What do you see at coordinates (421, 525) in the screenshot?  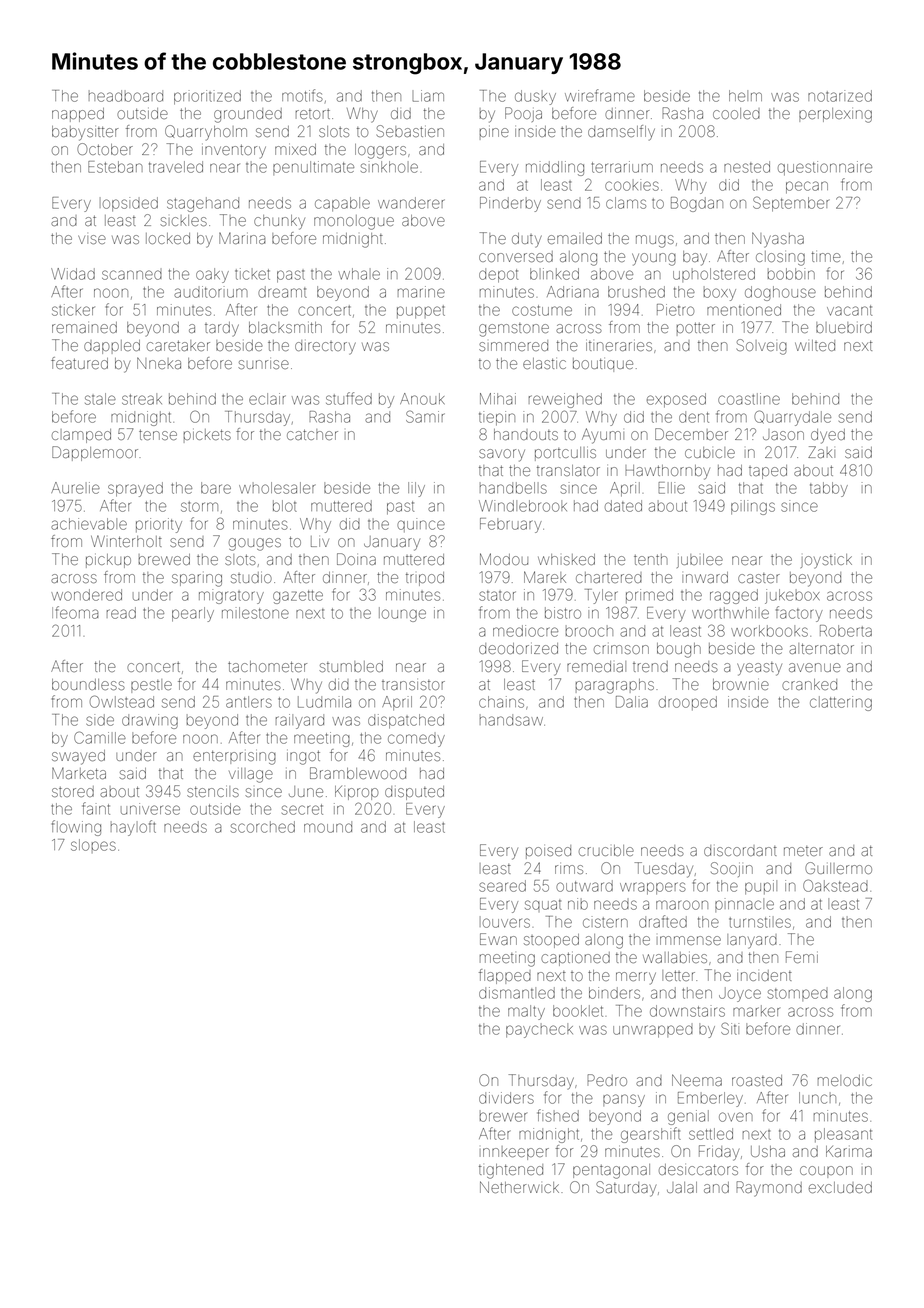 I see `quince` at bounding box center [421, 525].
